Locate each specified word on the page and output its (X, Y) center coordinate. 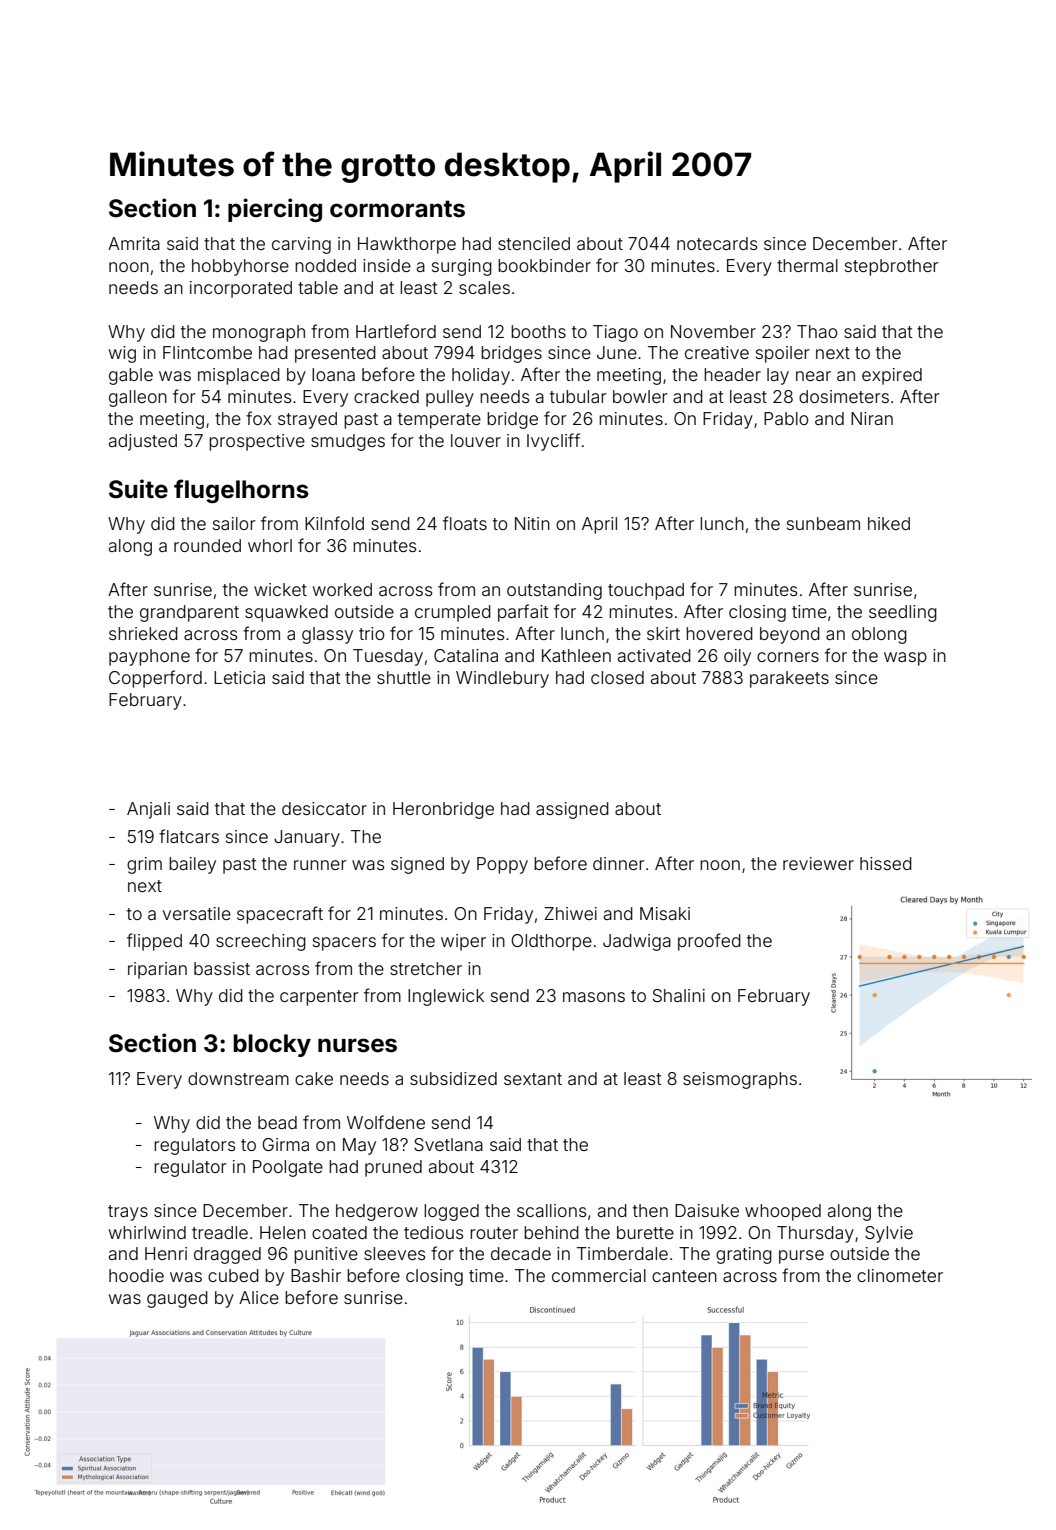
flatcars (189, 836)
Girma (285, 1144)
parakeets (789, 679)
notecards (717, 243)
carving (301, 245)
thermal (807, 265)
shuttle (404, 677)
